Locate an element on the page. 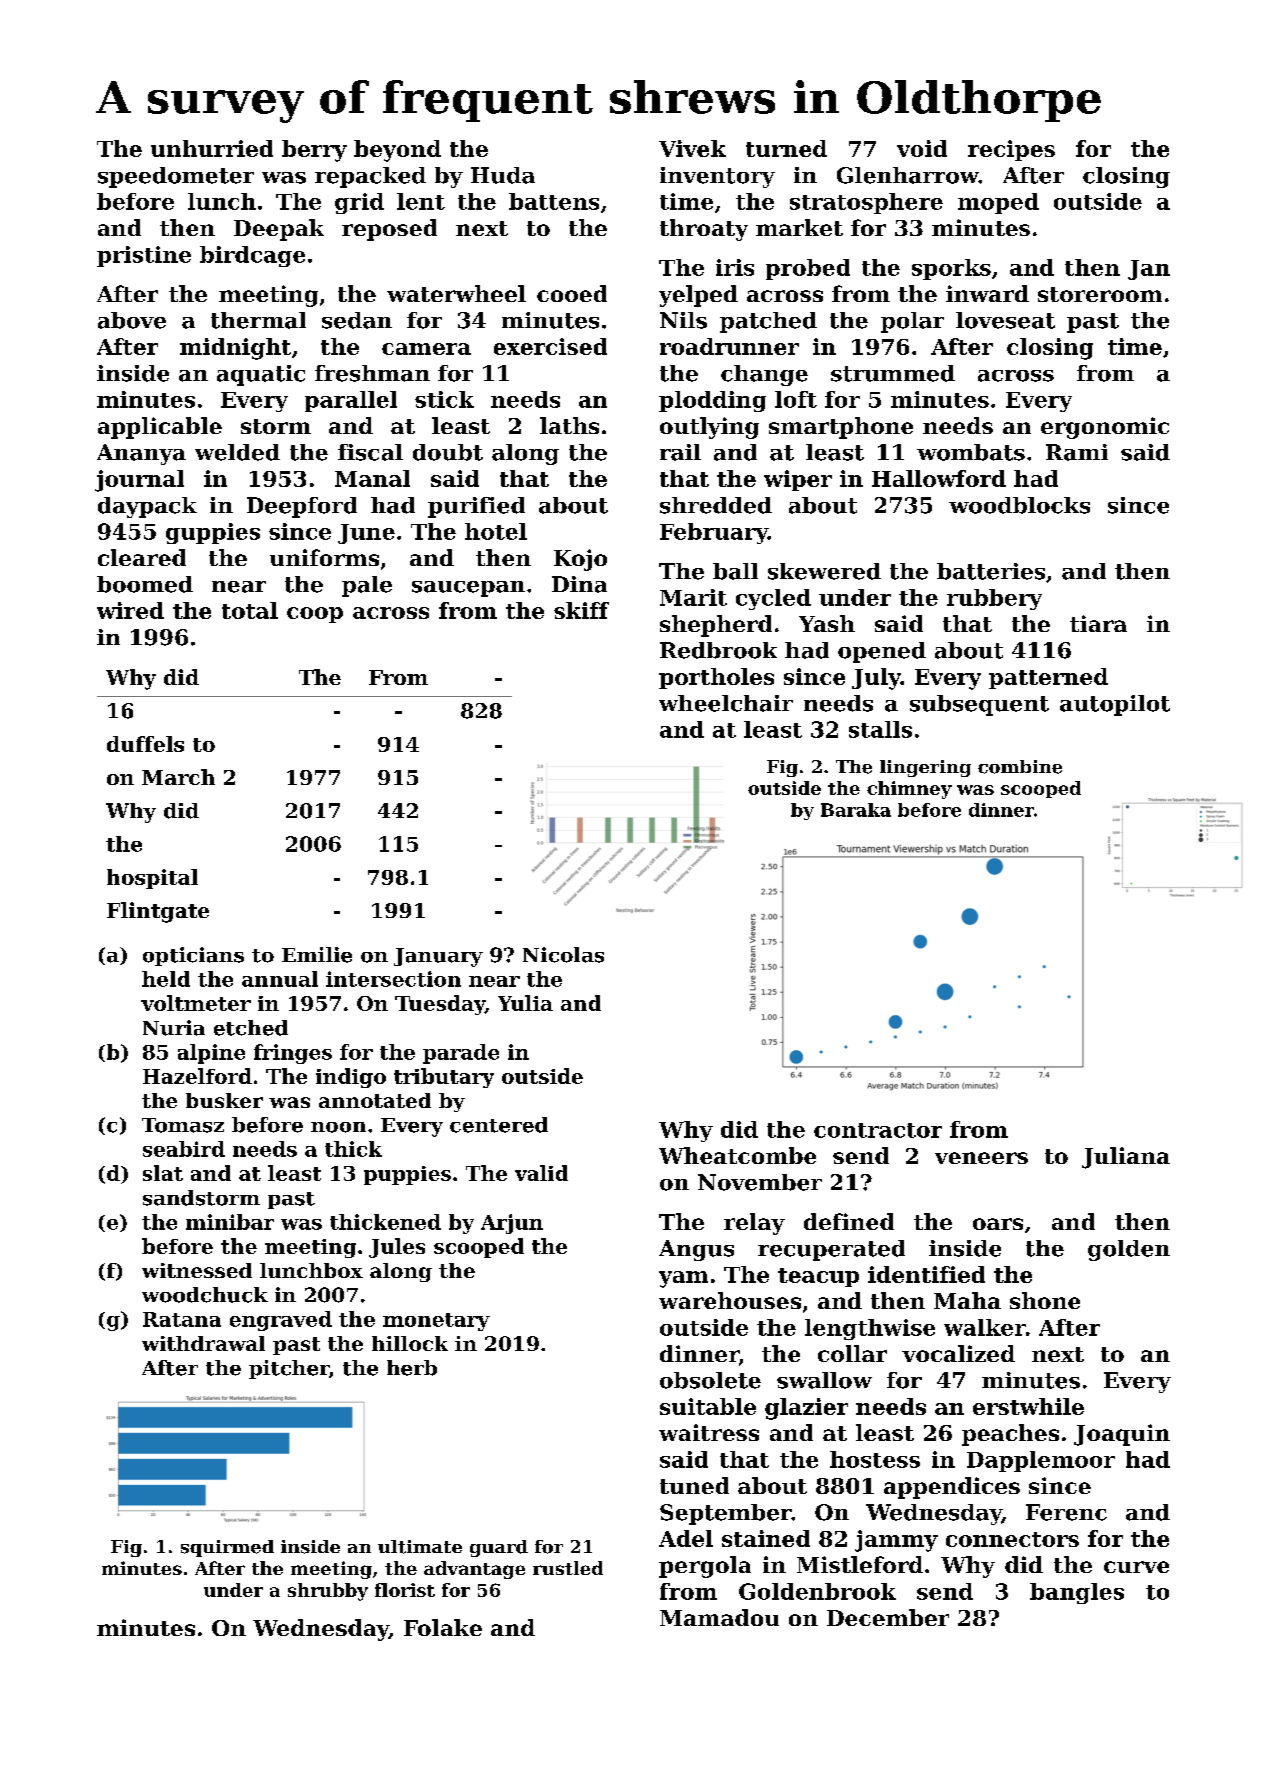 Image resolution: width=1267 pixels, height=1792 pixels. storeroom is located at coordinates (1100, 294).
